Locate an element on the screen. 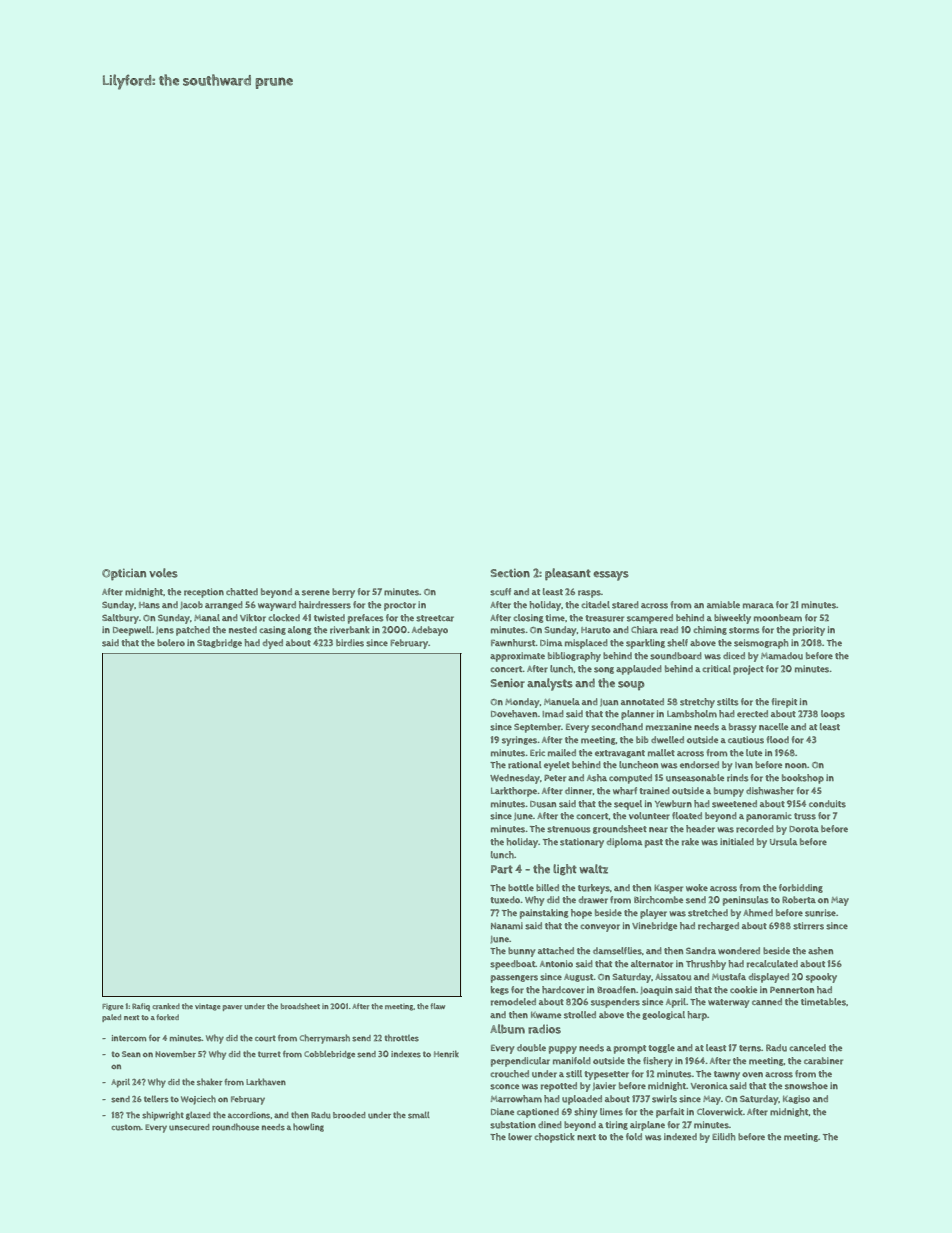  Optician is located at coordinates (124, 575).
